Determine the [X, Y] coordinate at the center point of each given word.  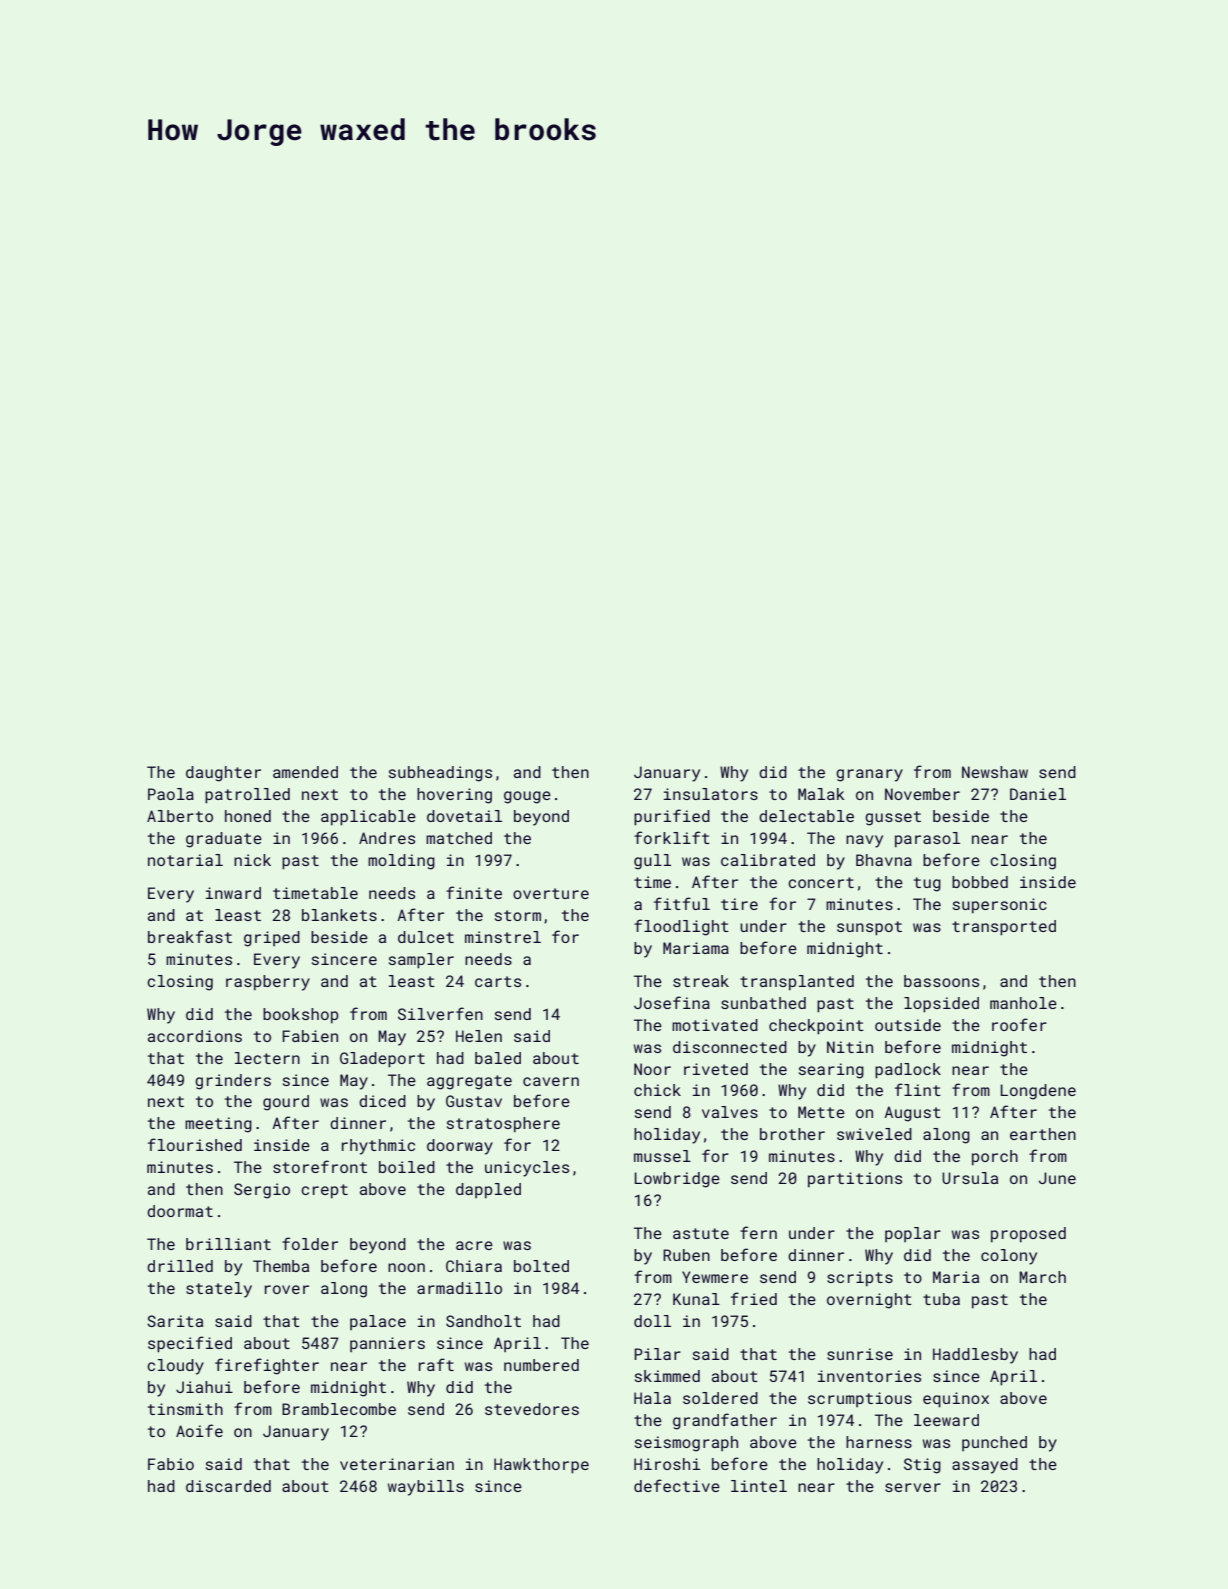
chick [657, 1090]
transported [1004, 928]
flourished [195, 1144]
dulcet [426, 937]
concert [821, 882]
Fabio [171, 1464]
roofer [1019, 1024]
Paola [171, 794]
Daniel [1038, 794]
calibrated [768, 860]
